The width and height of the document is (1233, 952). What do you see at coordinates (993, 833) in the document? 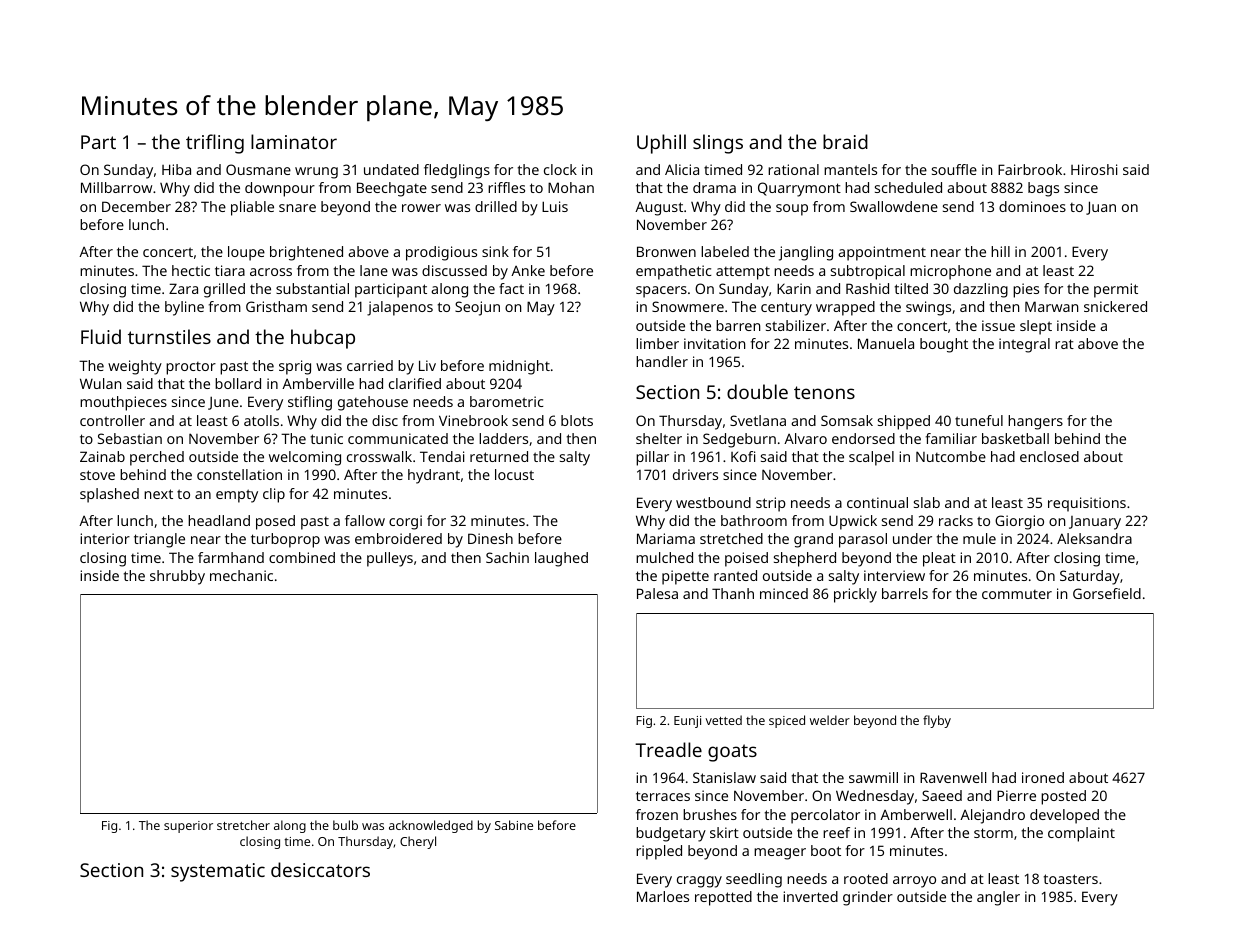
I see `storm` at bounding box center [993, 833].
